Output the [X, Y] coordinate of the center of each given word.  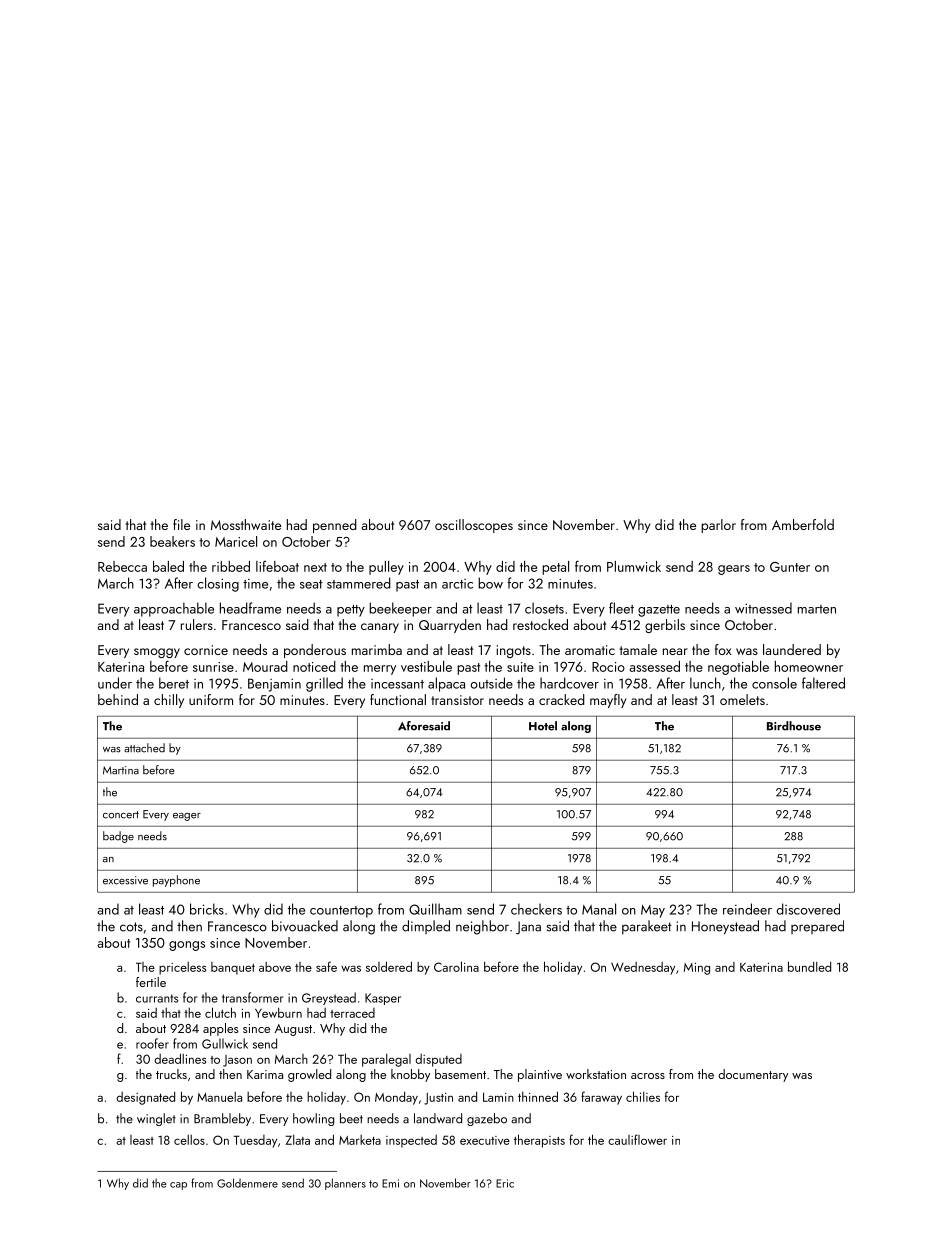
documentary [753, 1075]
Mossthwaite [246, 524]
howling [313, 1119]
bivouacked [305, 926]
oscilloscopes [474, 526]
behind [118, 699]
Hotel [543, 726]
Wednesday [643, 968]
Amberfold [803, 524]
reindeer [747, 909]
